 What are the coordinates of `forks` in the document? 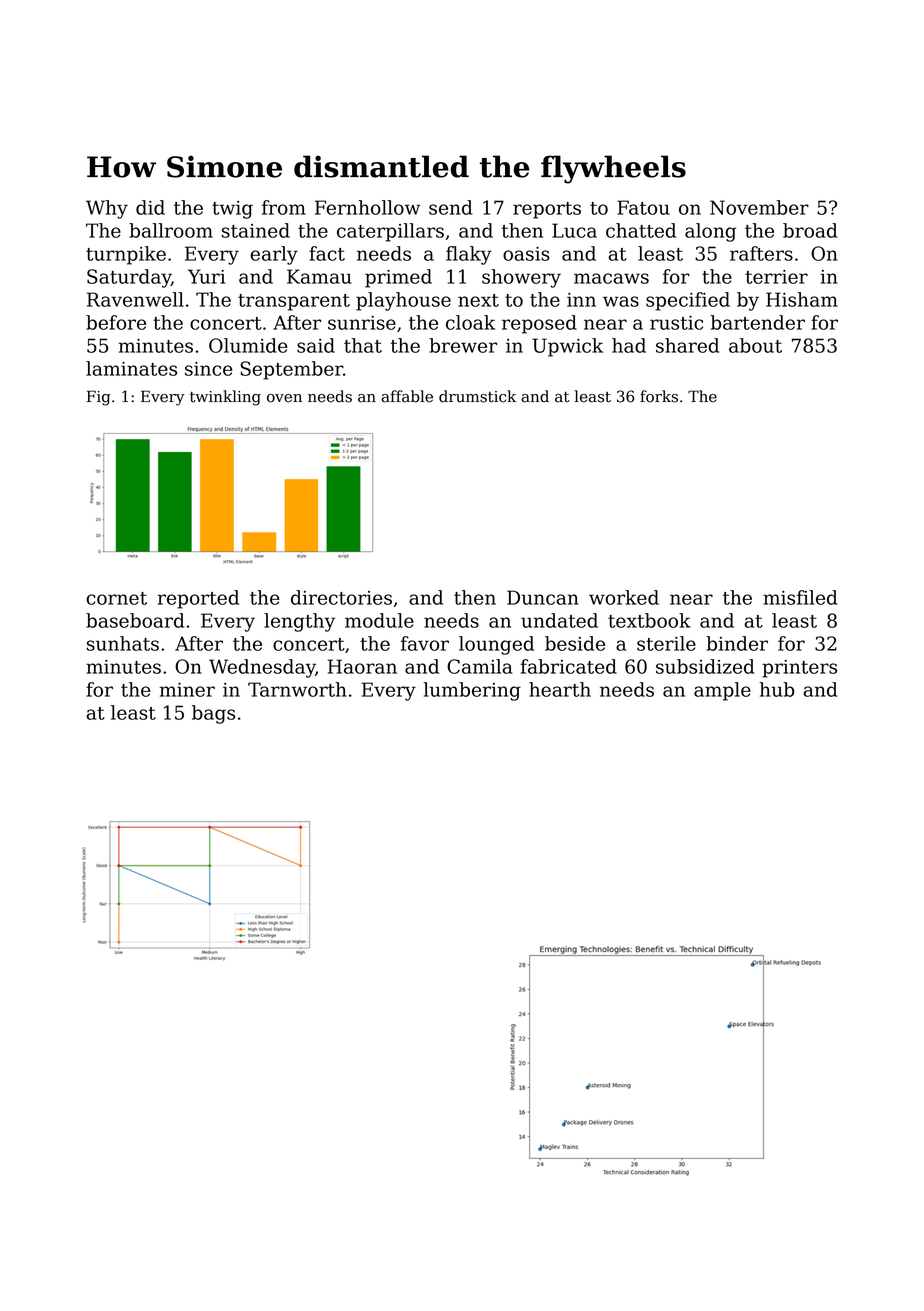 It's located at (659, 396).
